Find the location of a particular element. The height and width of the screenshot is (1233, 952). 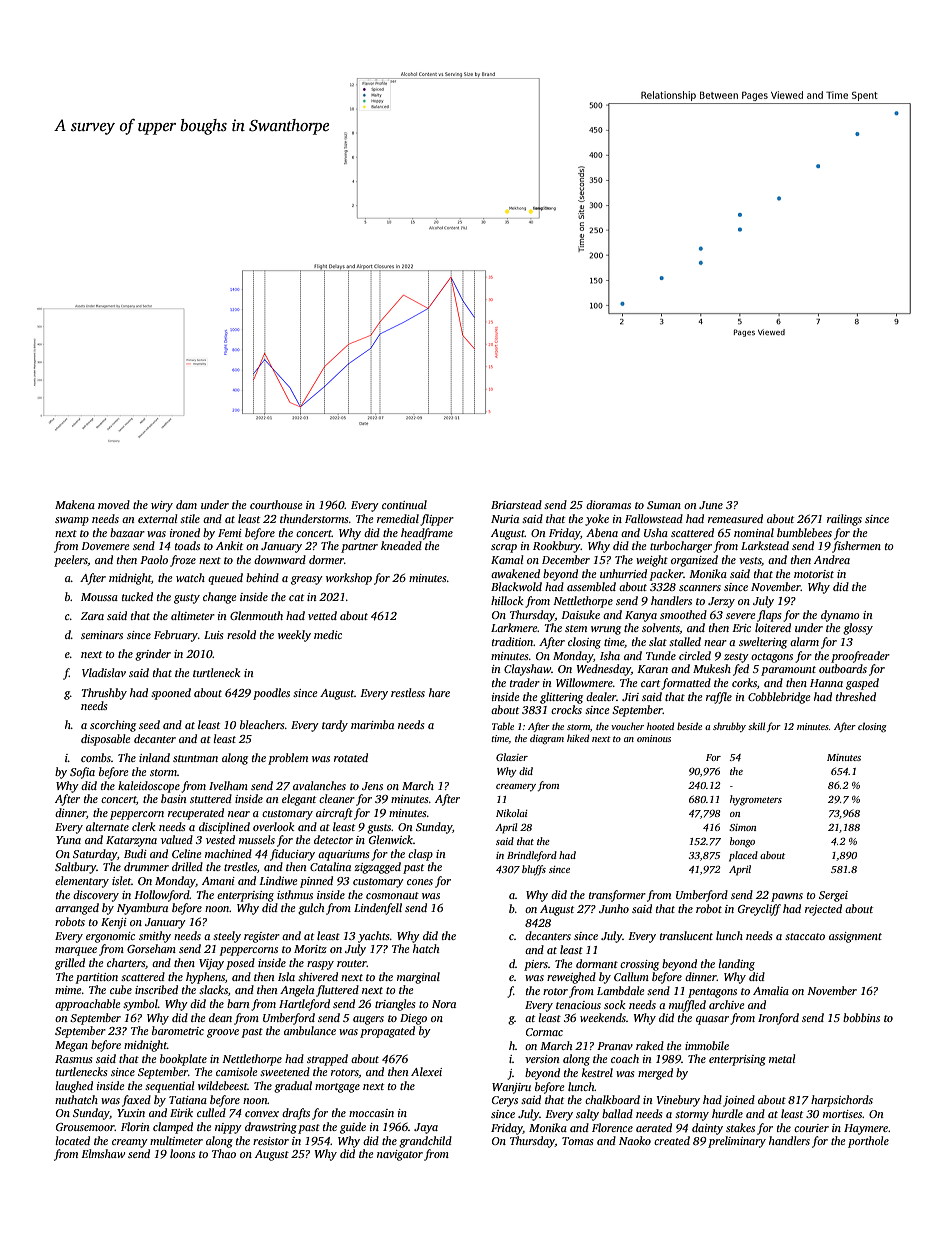

register is located at coordinates (262, 937).
